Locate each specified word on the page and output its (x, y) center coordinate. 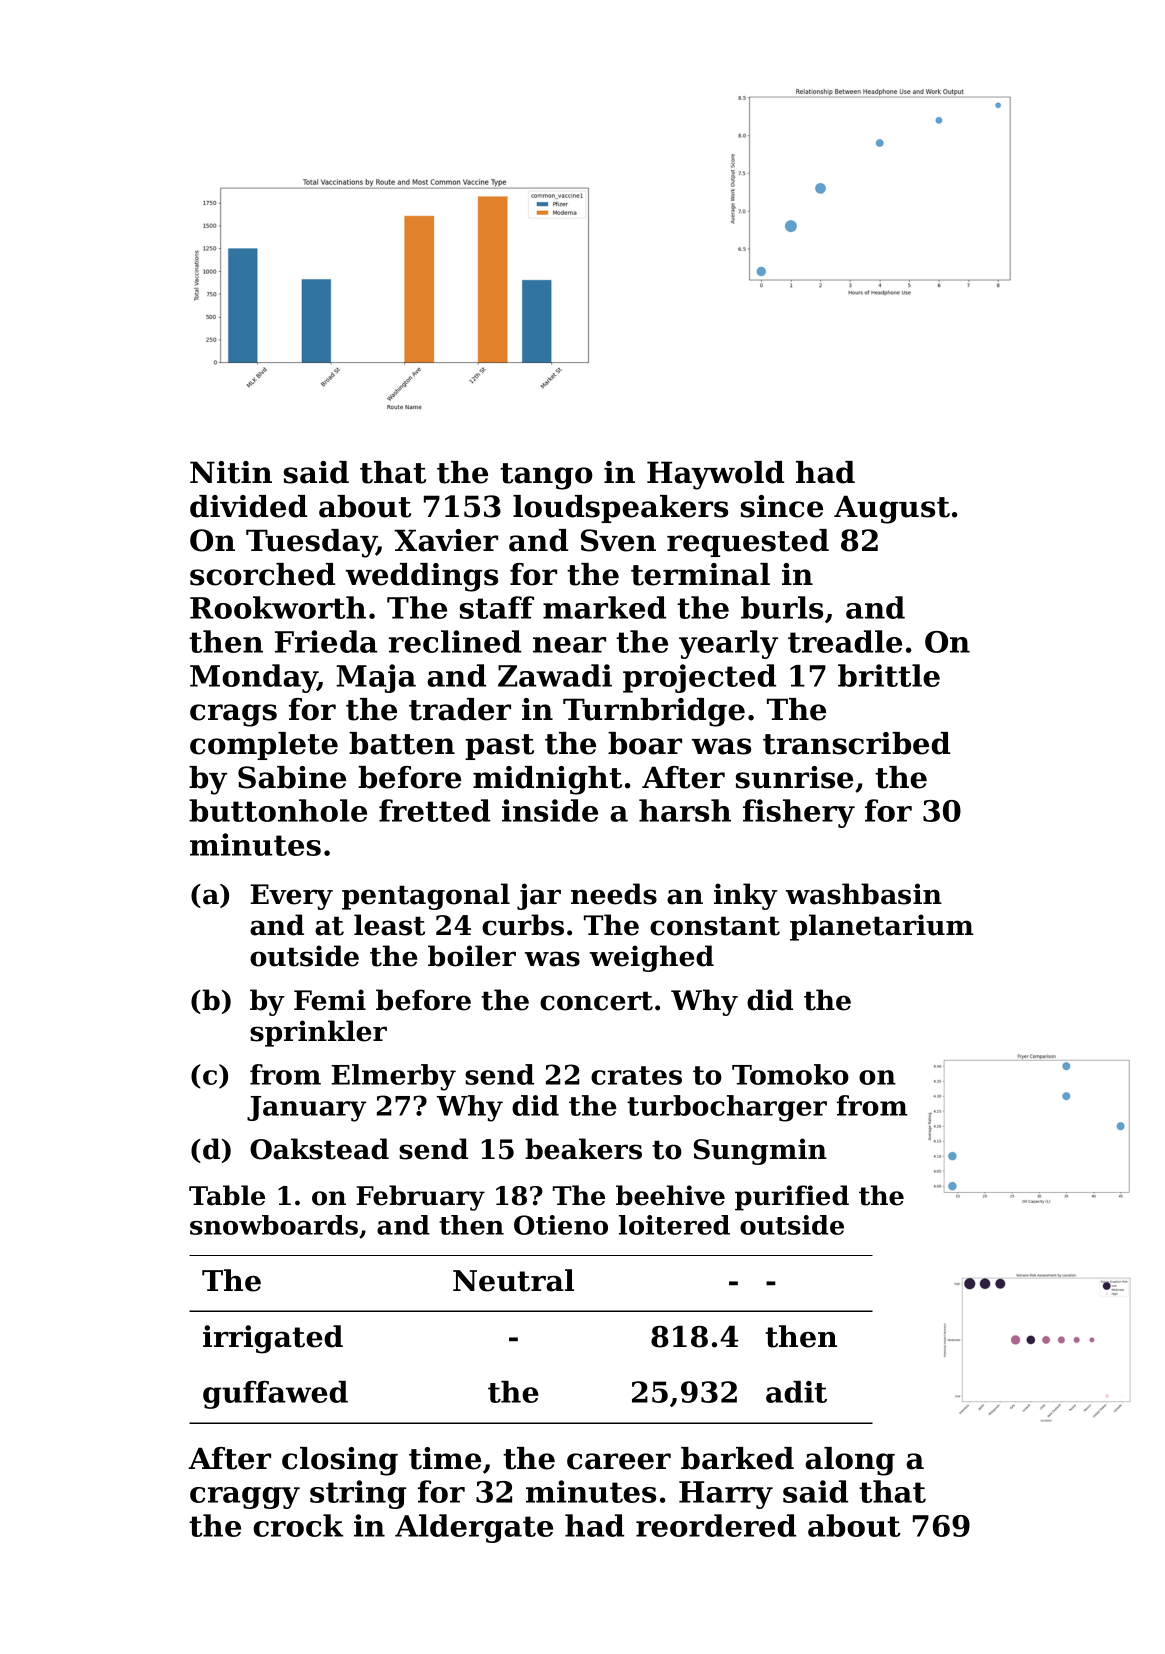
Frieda (326, 641)
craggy (245, 1498)
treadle (845, 641)
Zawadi (555, 675)
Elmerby (394, 1077)
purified (792, 1198)
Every (292, 897)
